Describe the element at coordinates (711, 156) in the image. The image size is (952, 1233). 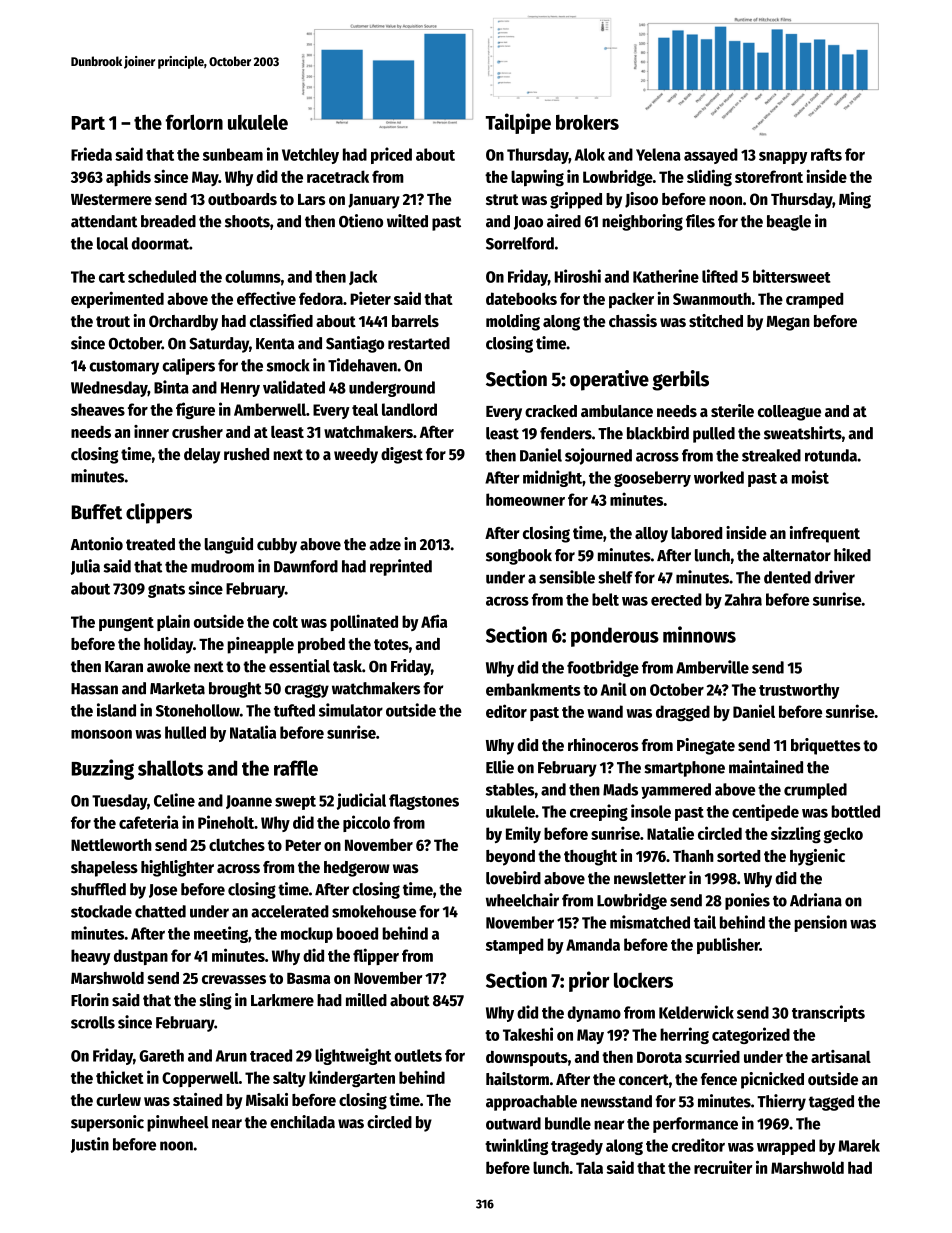
I see `assayed` at that location.
